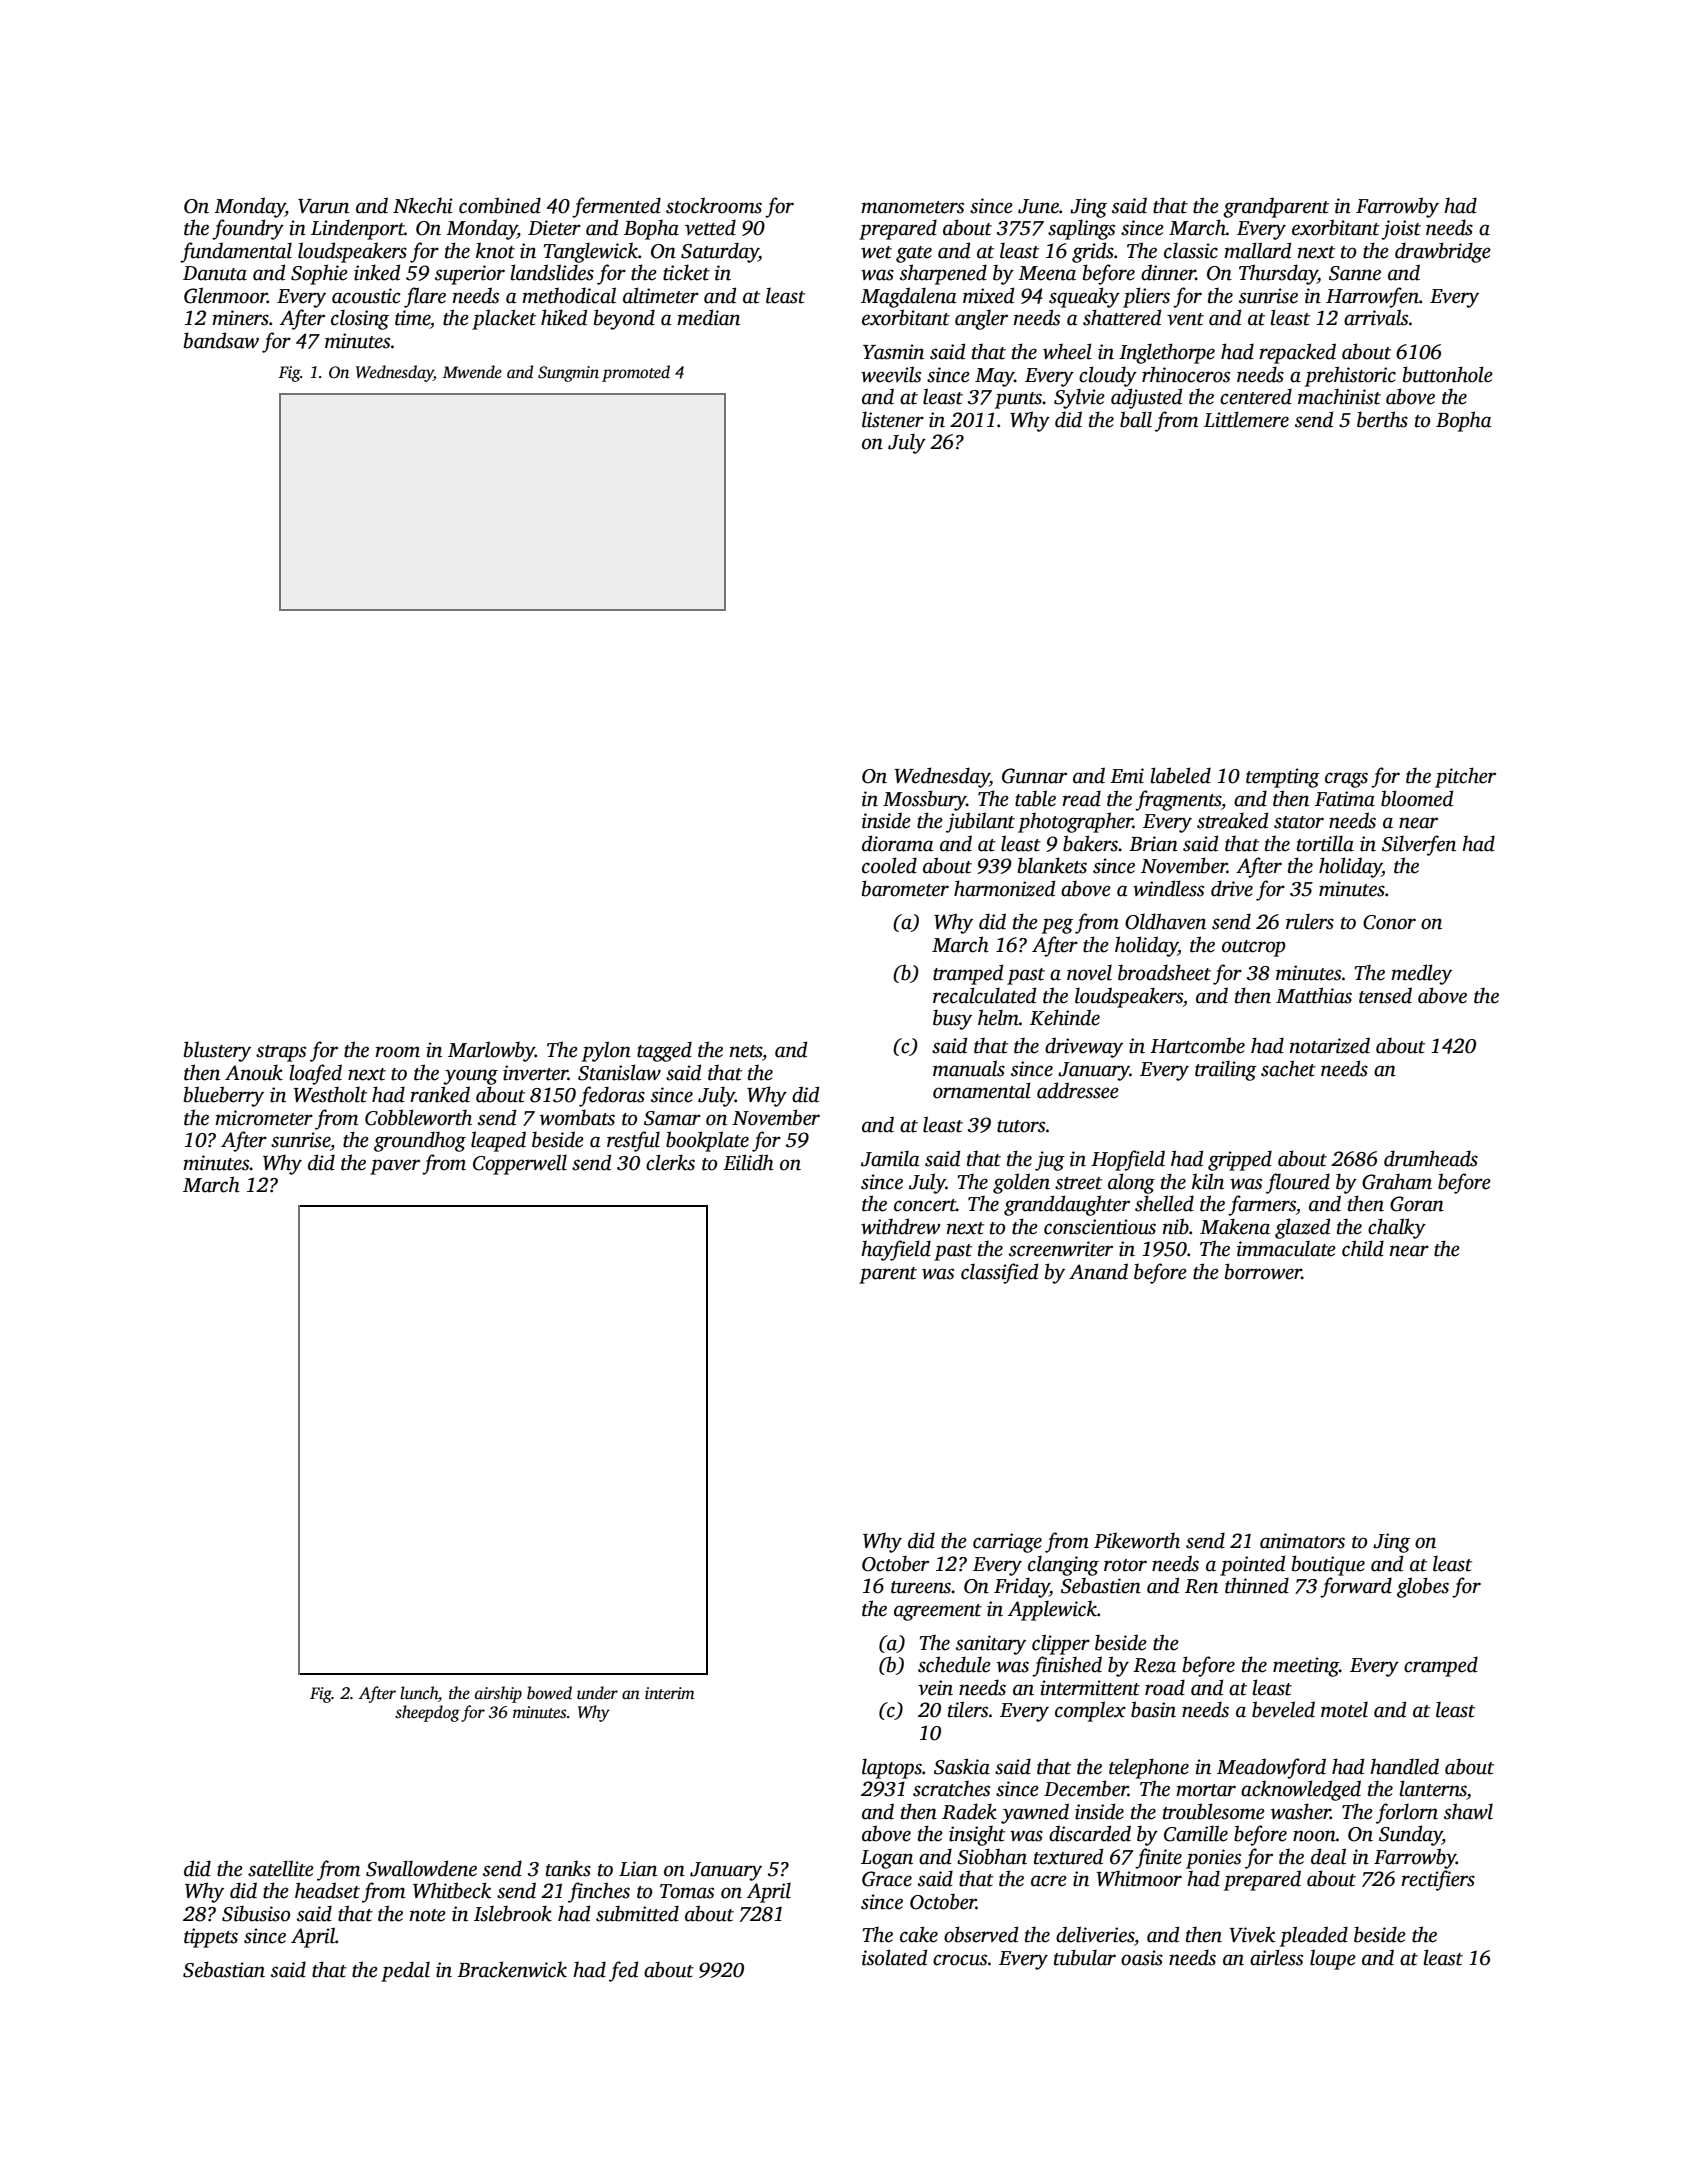 The image size is (1683, 2178). I want to click on classified, so click(999, 1273).
